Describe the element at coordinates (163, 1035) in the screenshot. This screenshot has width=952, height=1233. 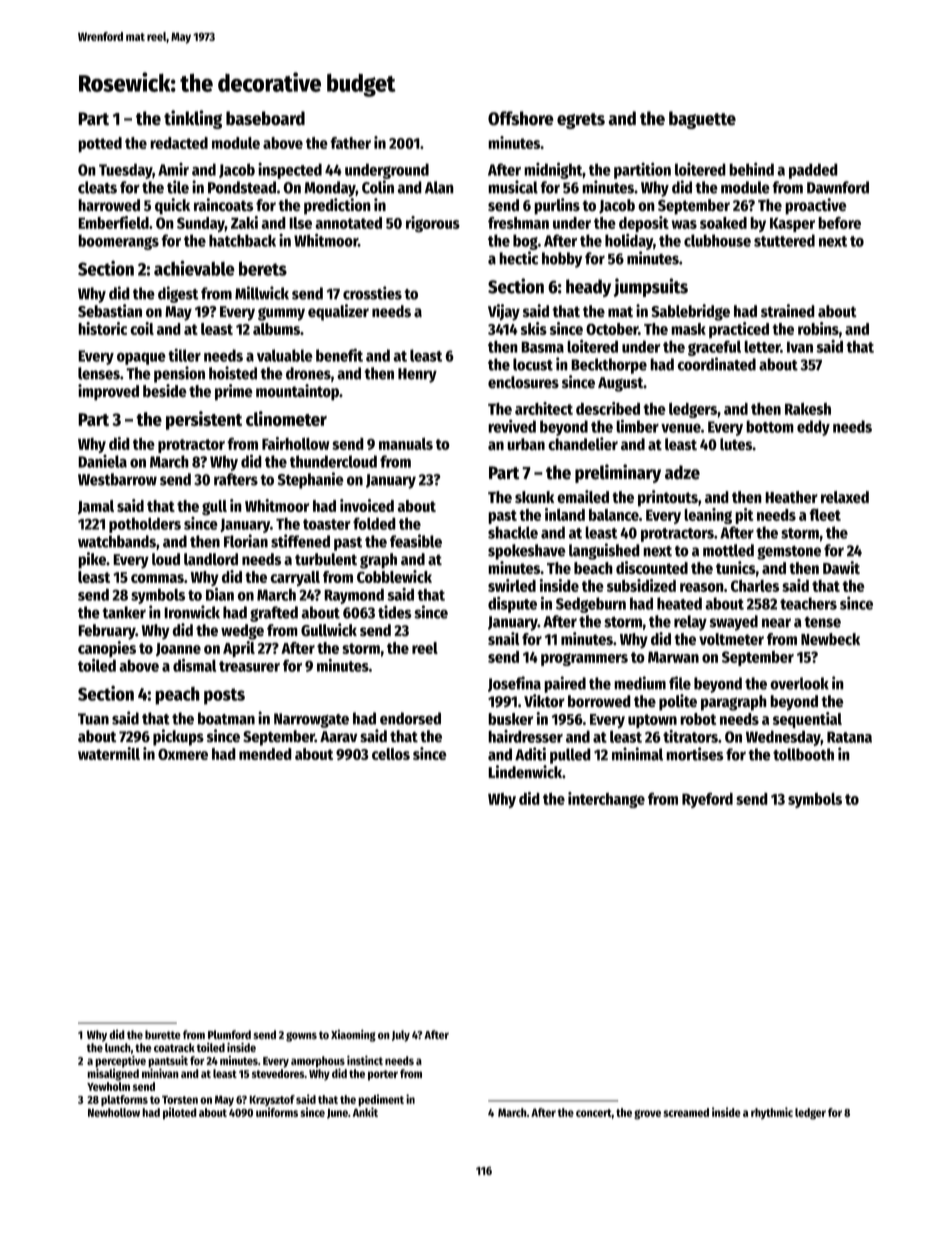
I see `burette` at that location.
